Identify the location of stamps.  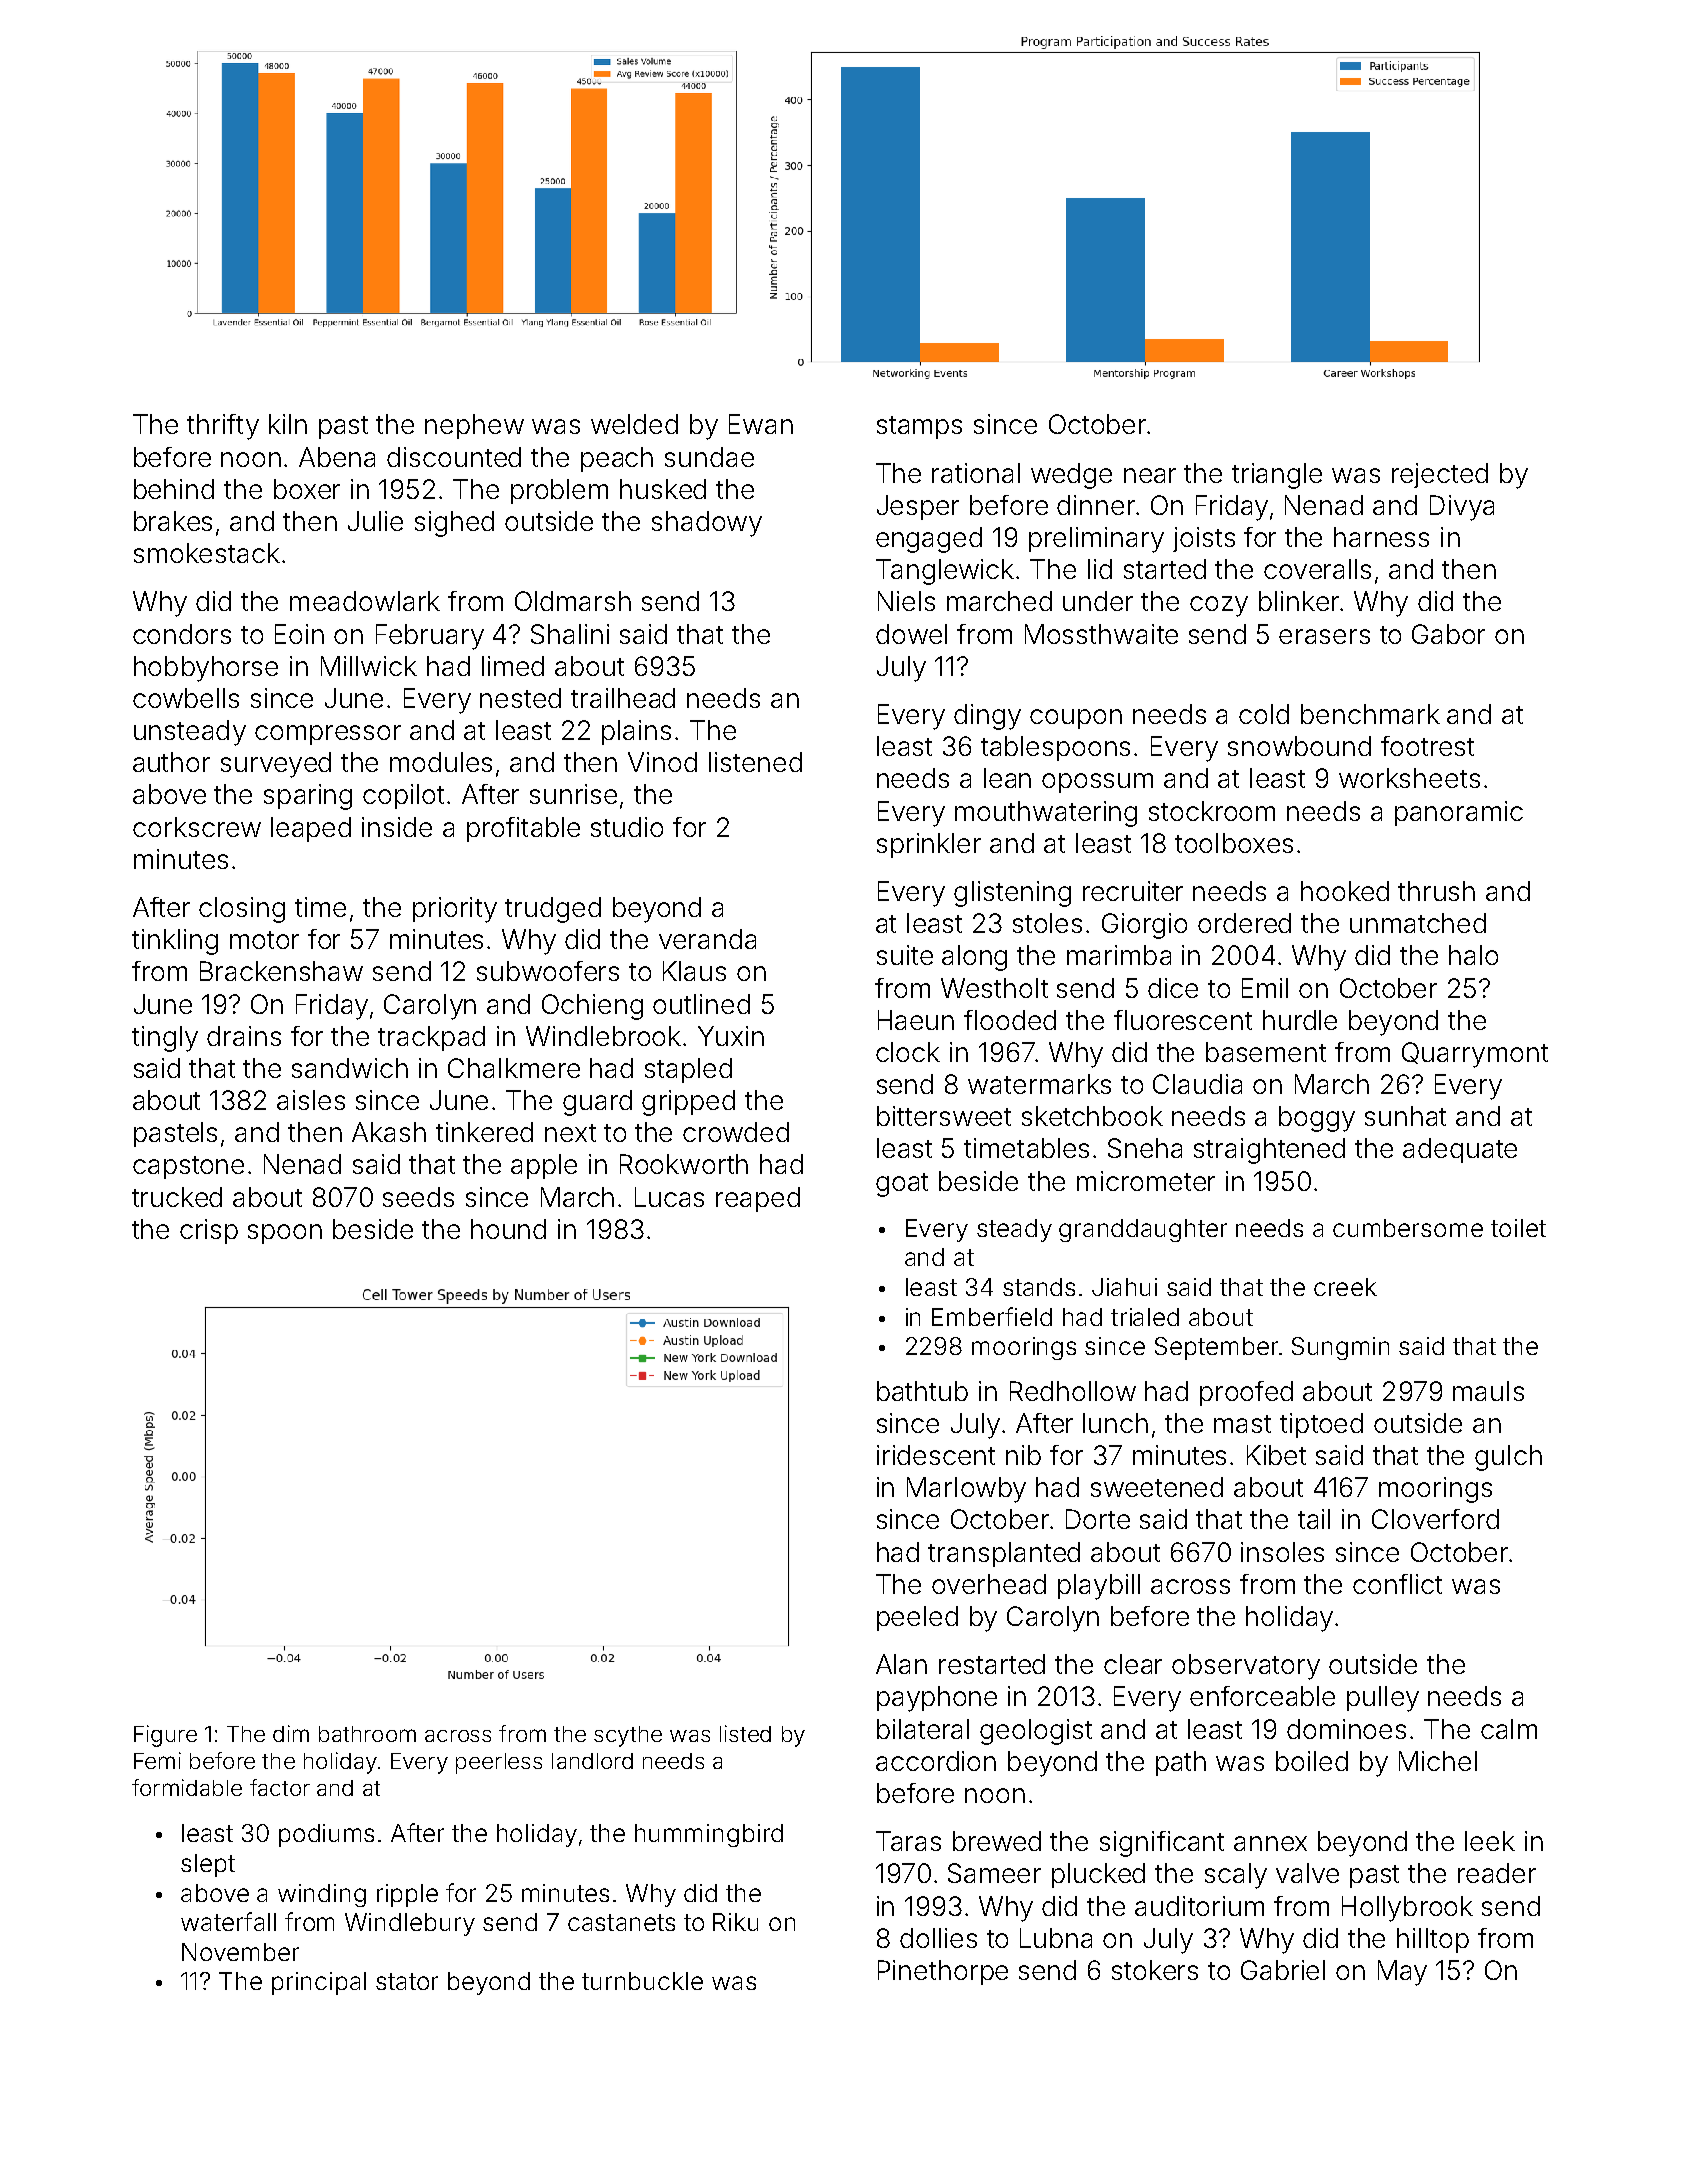
(919, 427).
